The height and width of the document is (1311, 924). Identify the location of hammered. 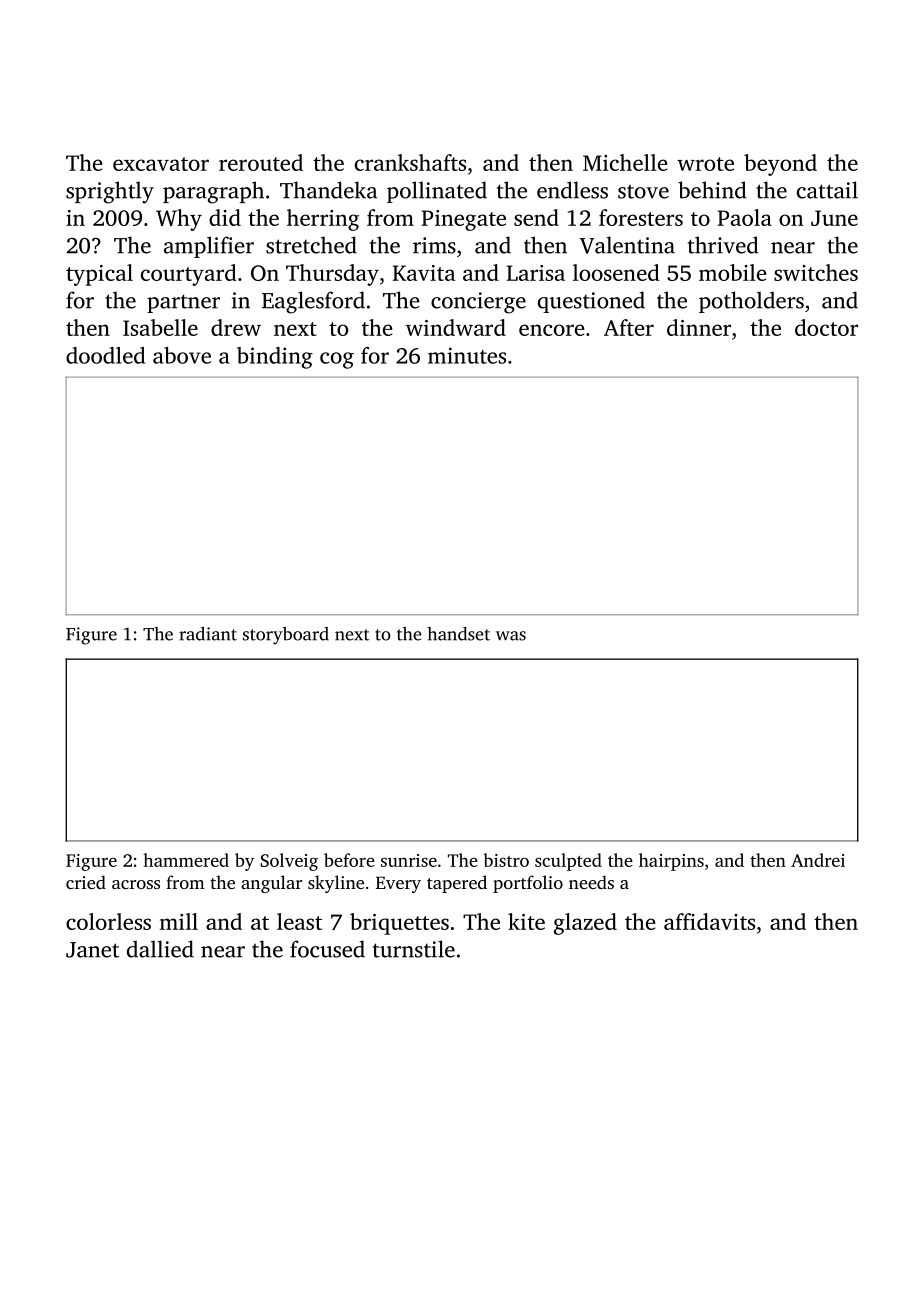
(186, 860).
